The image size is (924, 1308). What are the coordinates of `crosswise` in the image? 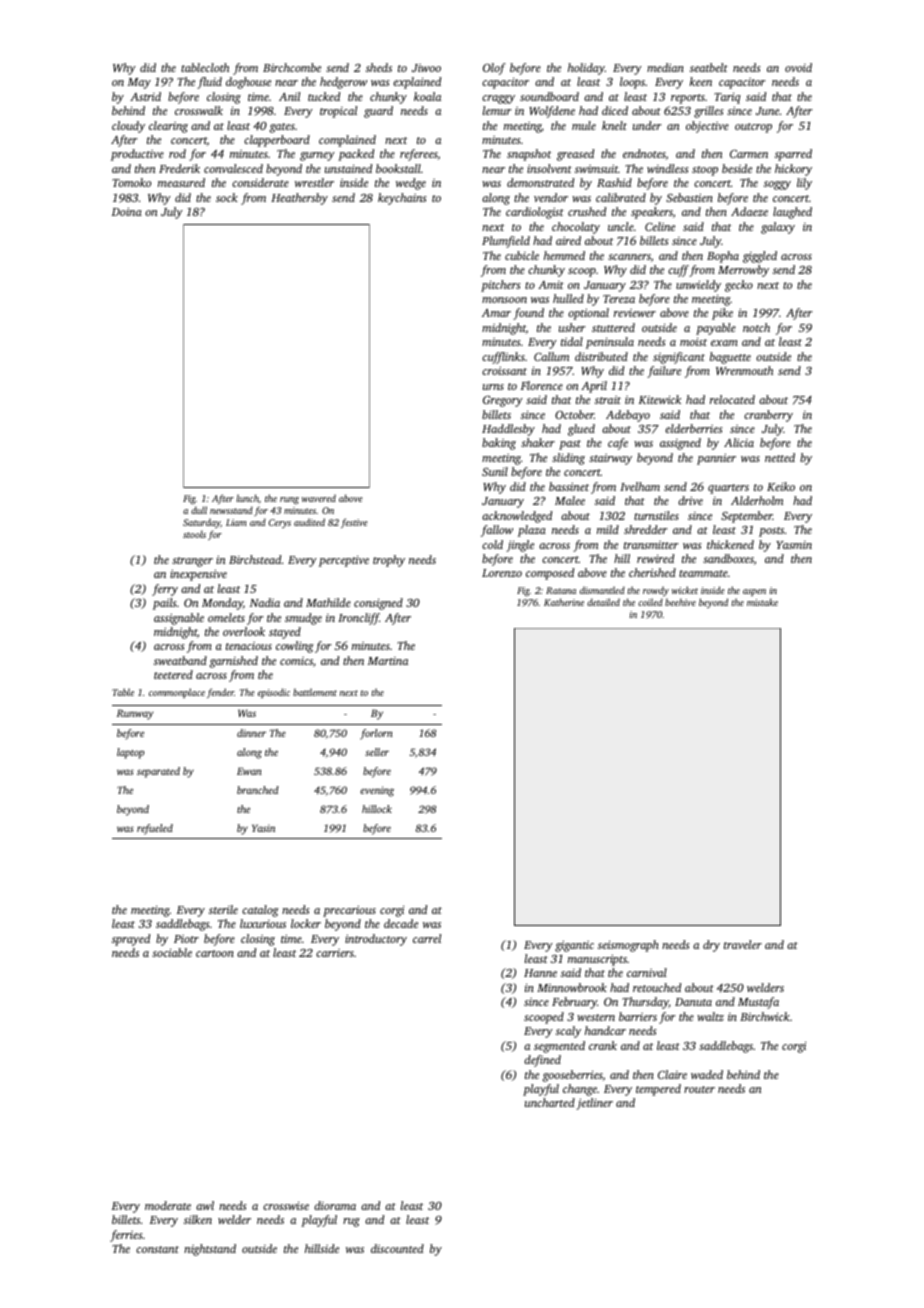 It's located at (286, 1205).
